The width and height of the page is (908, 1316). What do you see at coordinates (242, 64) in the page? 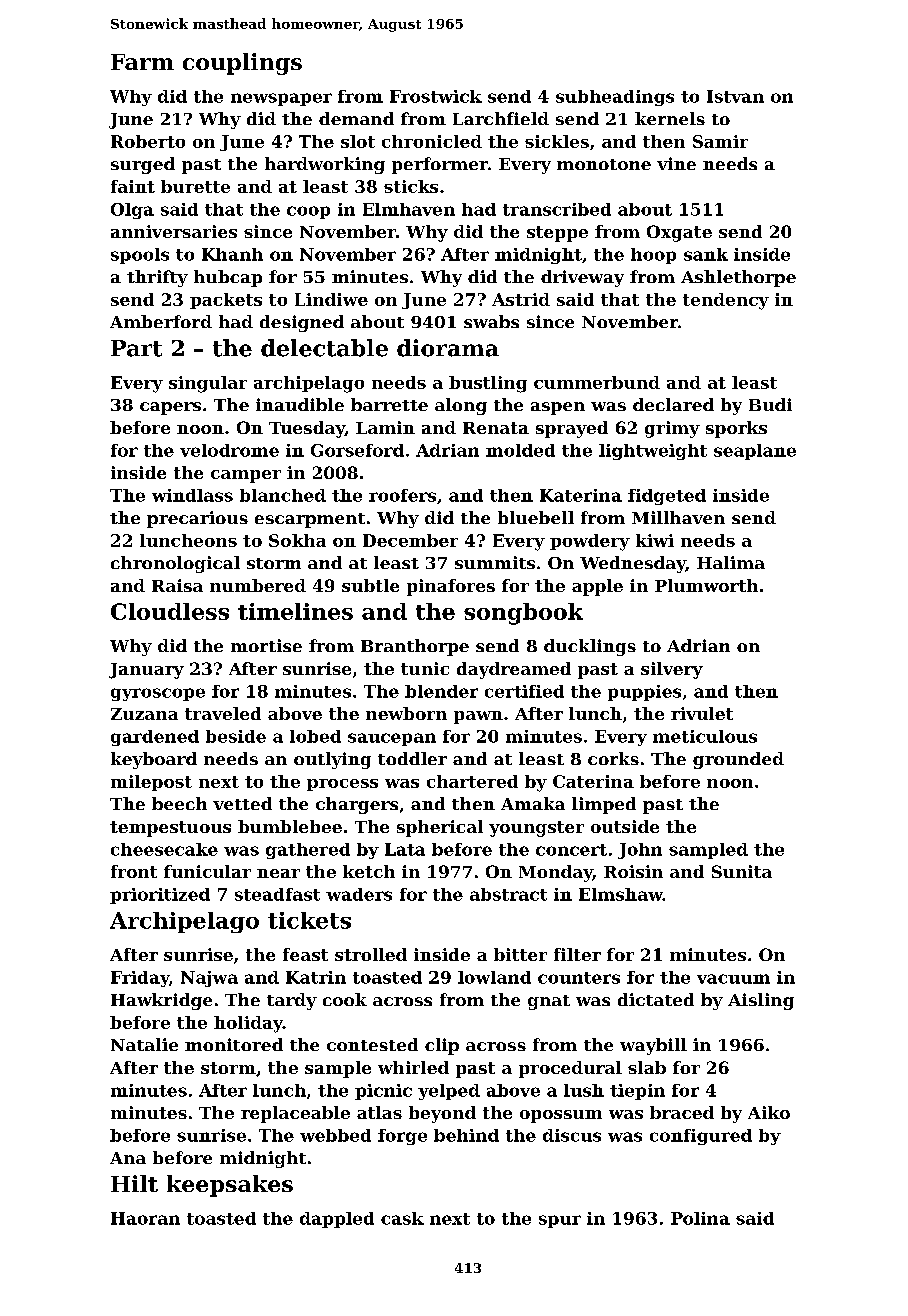
I see `couplings` at bounding box center [242, 64].
